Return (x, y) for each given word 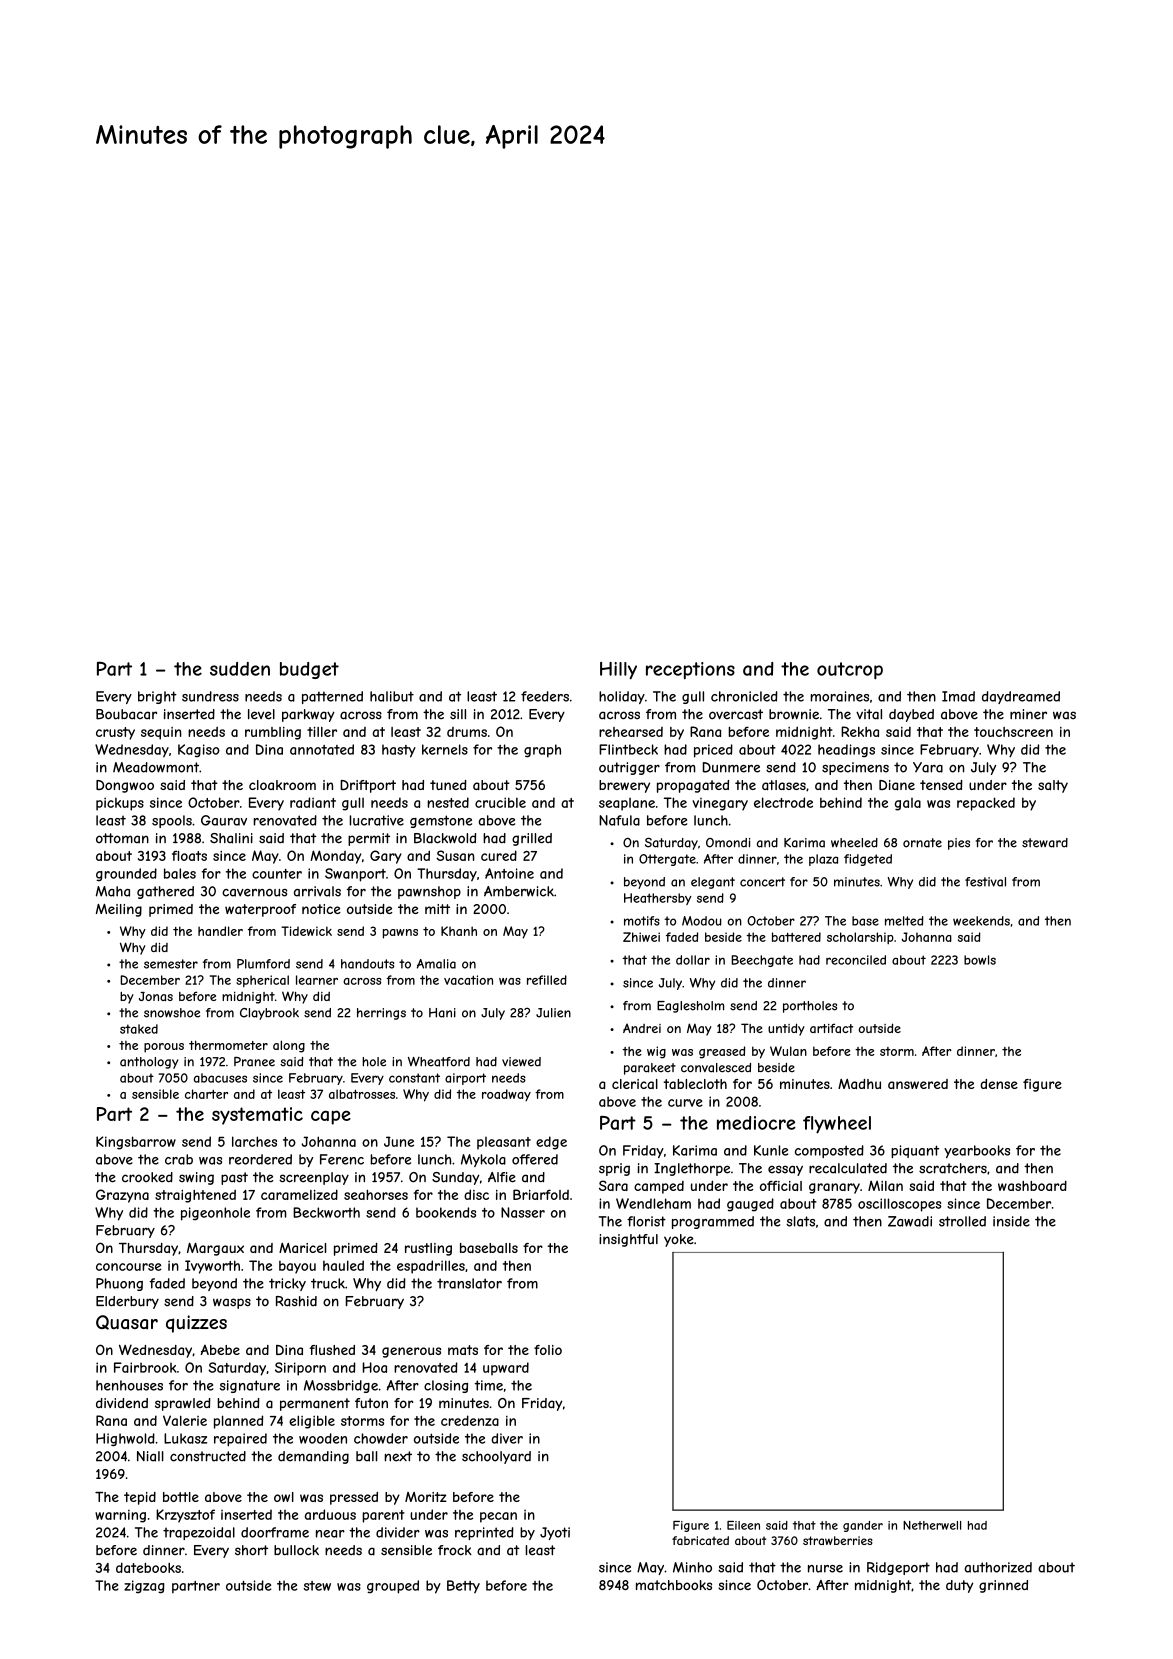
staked (139, 1029)
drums (467, 732)
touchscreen (1013, 732)
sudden (240, 669)
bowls (980, 960)
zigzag (144, 1587)
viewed (521, 1062)
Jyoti (555, 1533)
